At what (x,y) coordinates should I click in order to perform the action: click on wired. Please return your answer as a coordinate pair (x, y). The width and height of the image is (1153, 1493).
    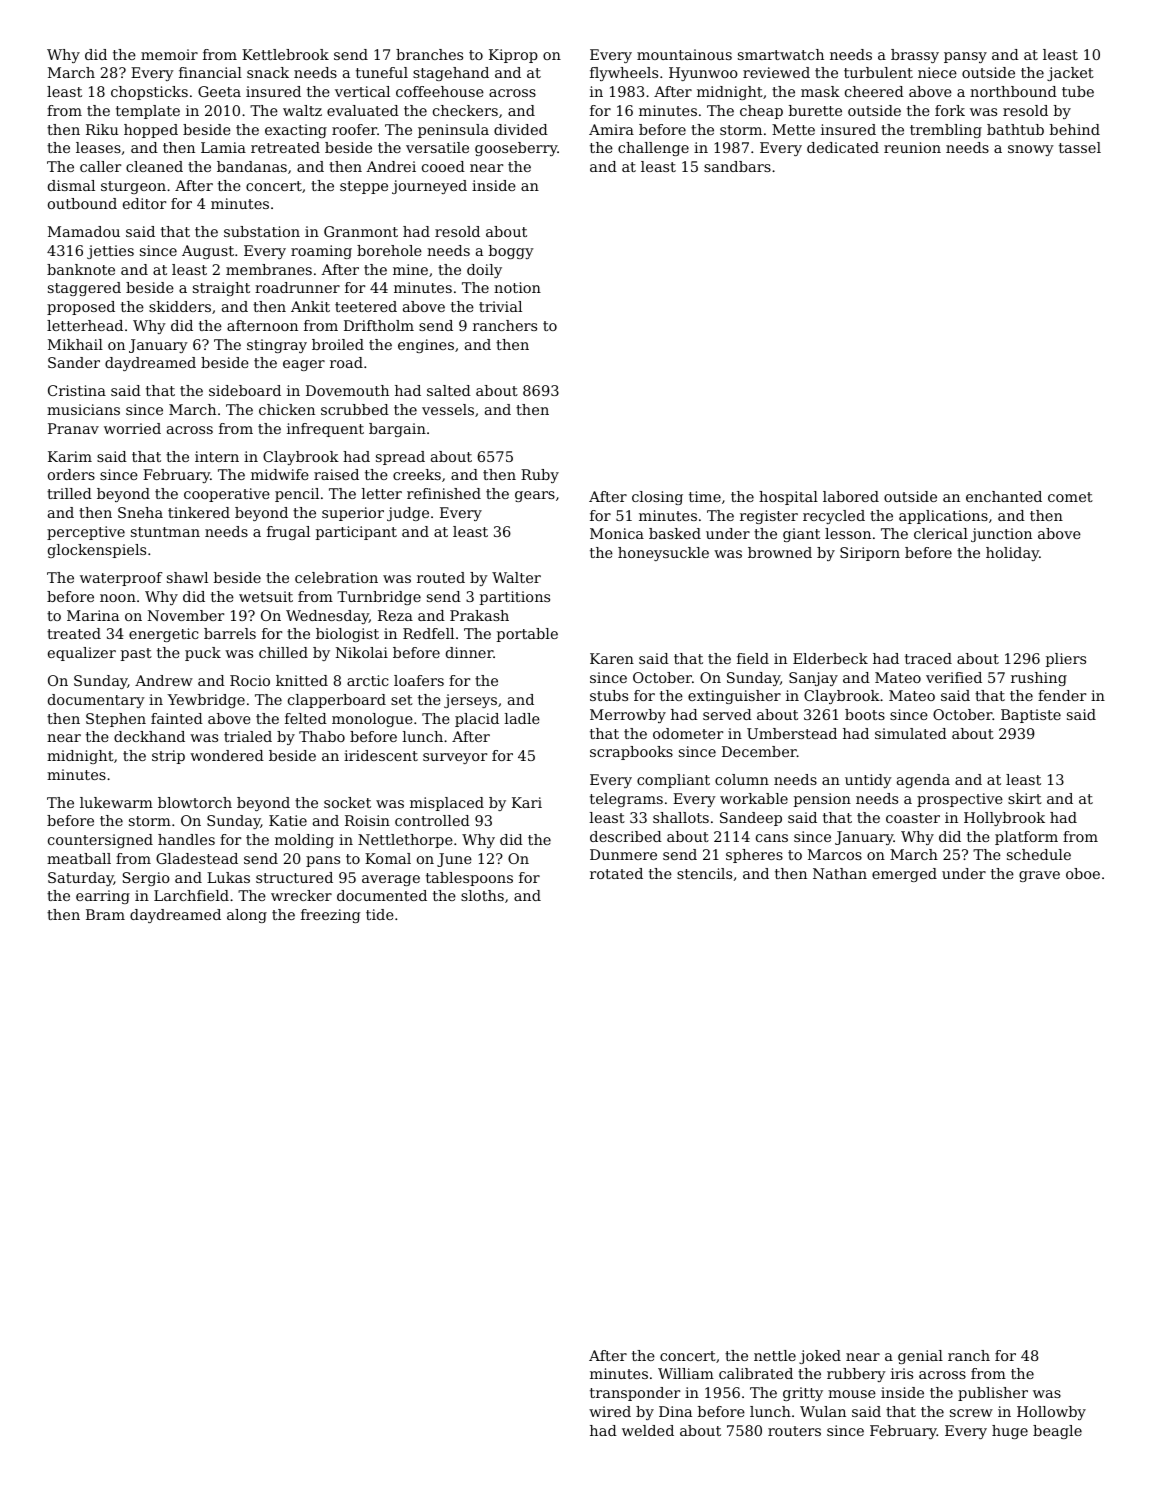
    Looking at the image, I should click on (610, 1411).
